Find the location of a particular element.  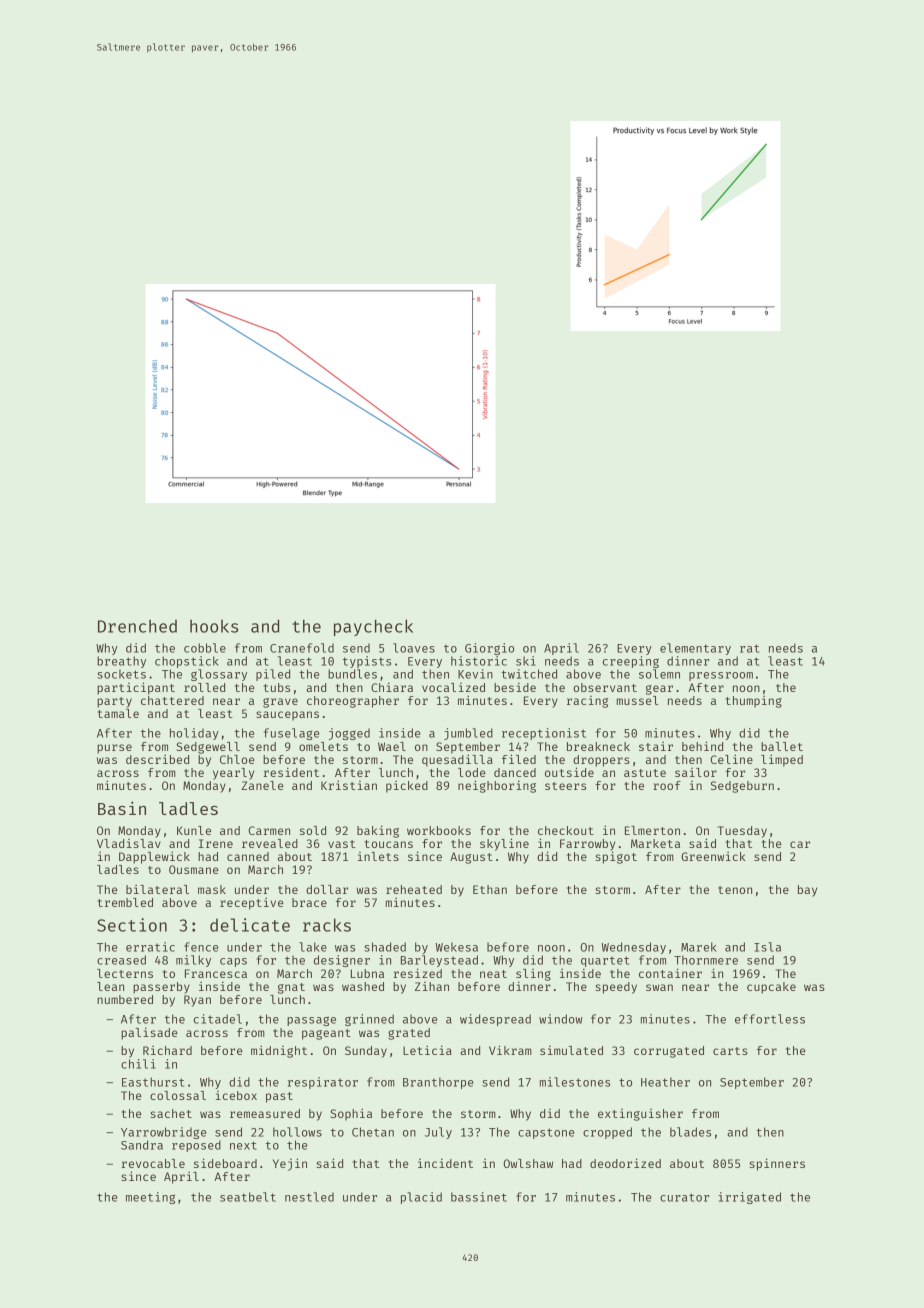

inlets is located at coordinates (378, 856).
